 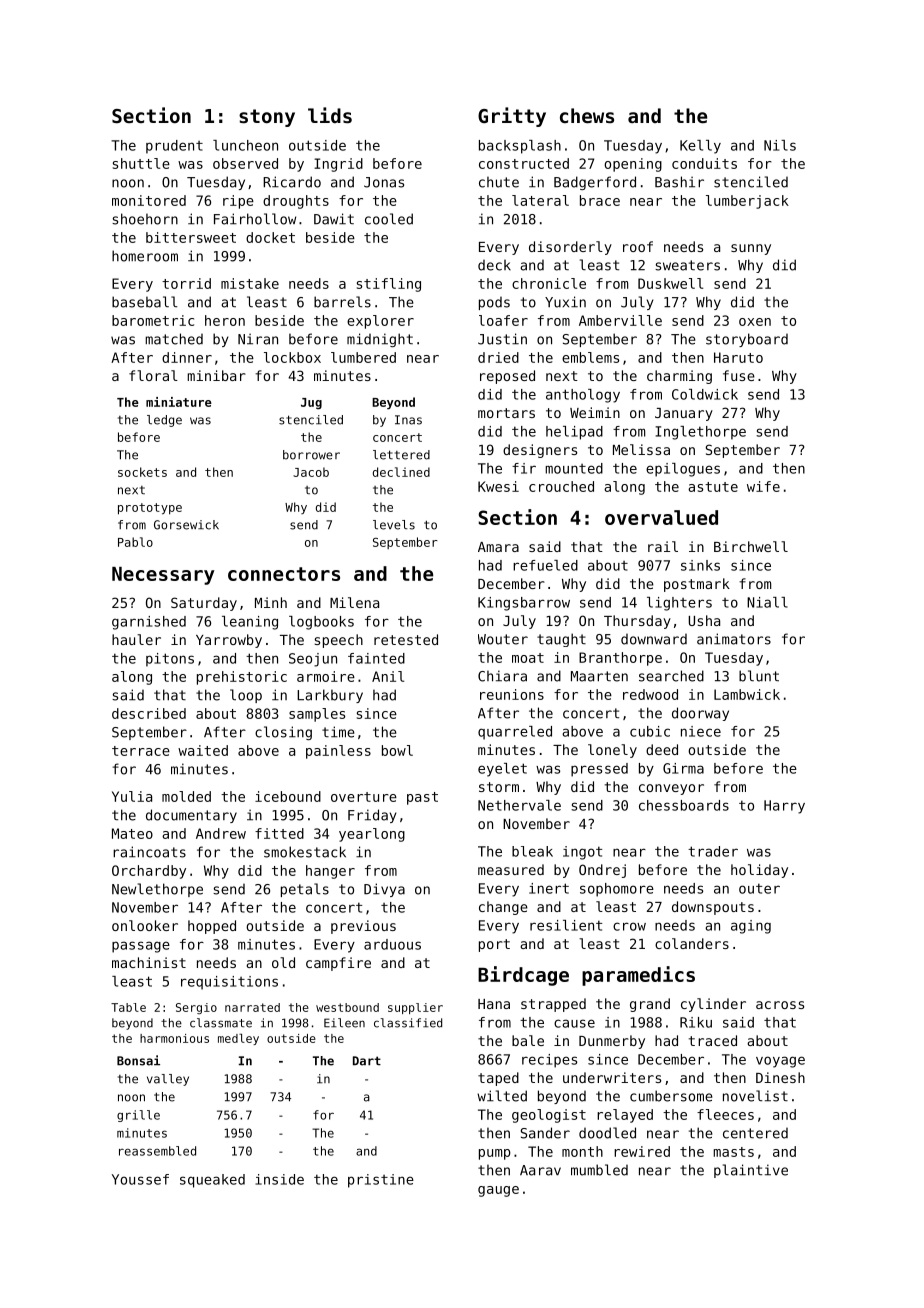 What do you see at coordinates (759, 676) in the document?
I see `blunt` at bounding box center [759, 676].
